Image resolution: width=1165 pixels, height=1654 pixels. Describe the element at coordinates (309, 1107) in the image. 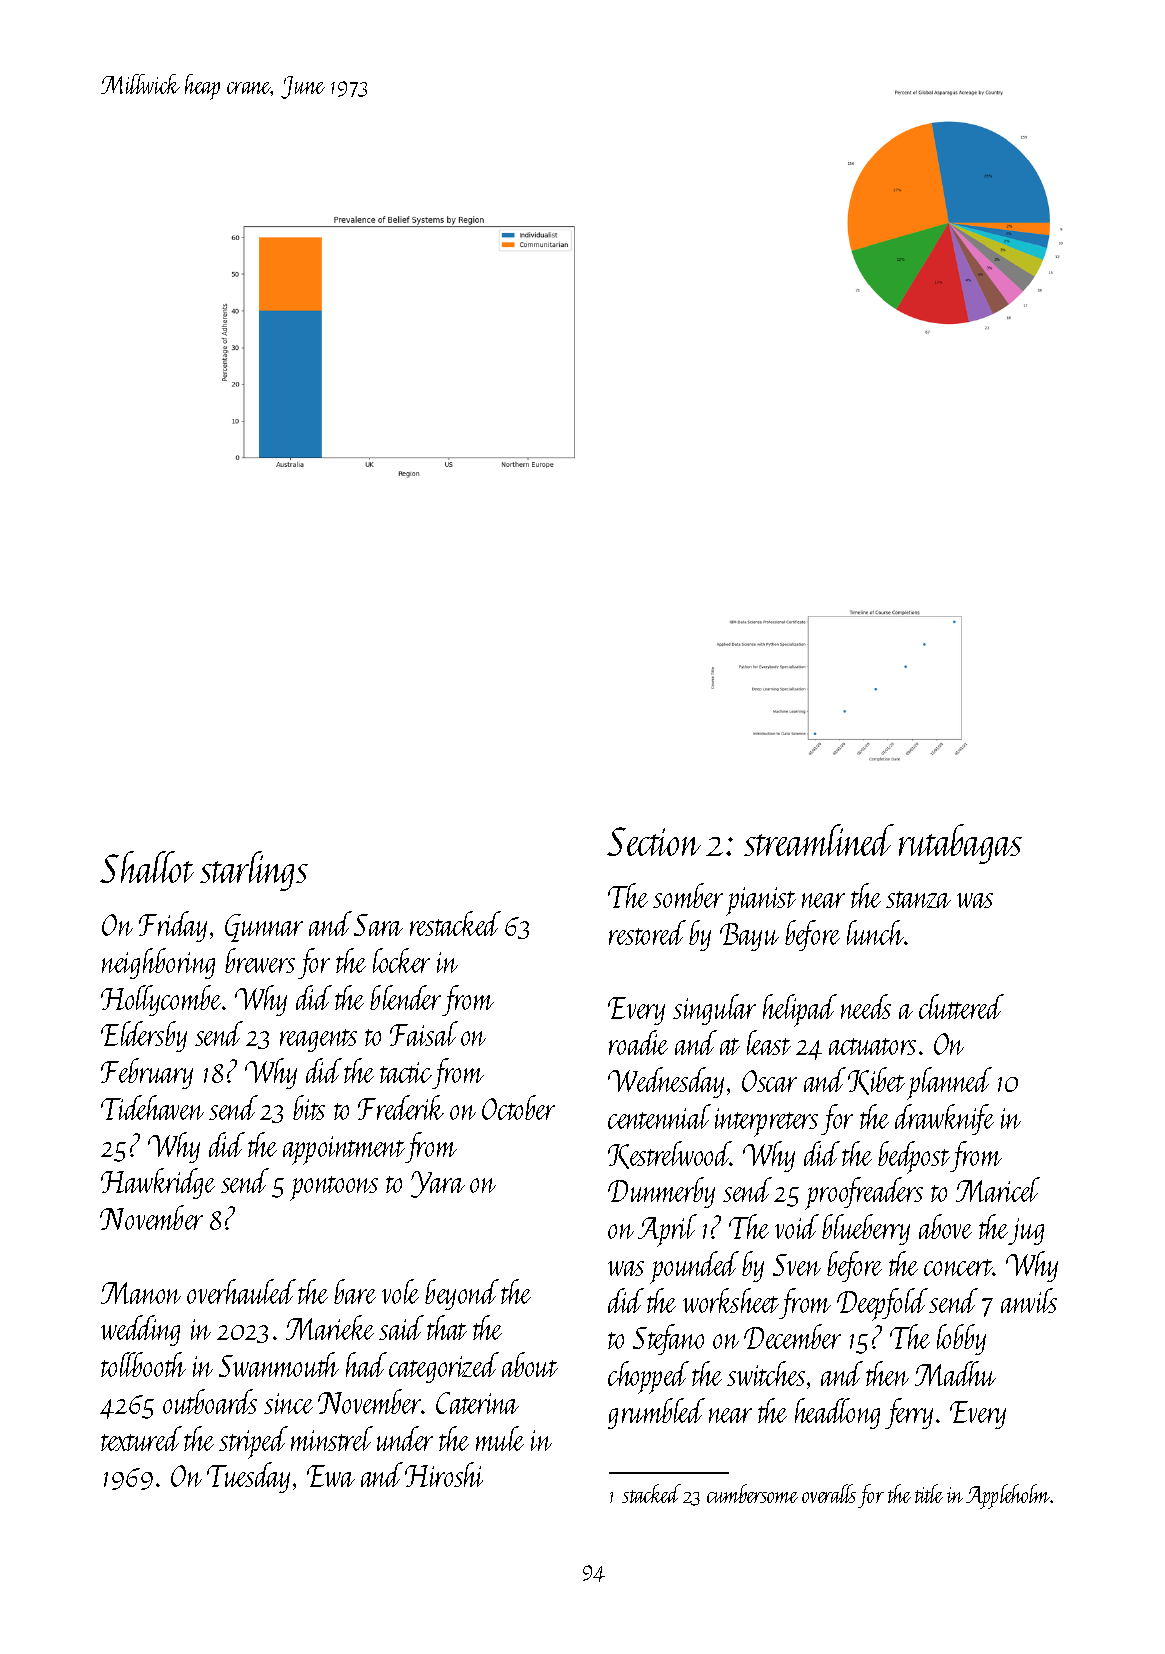

I see `bits` at that location.
